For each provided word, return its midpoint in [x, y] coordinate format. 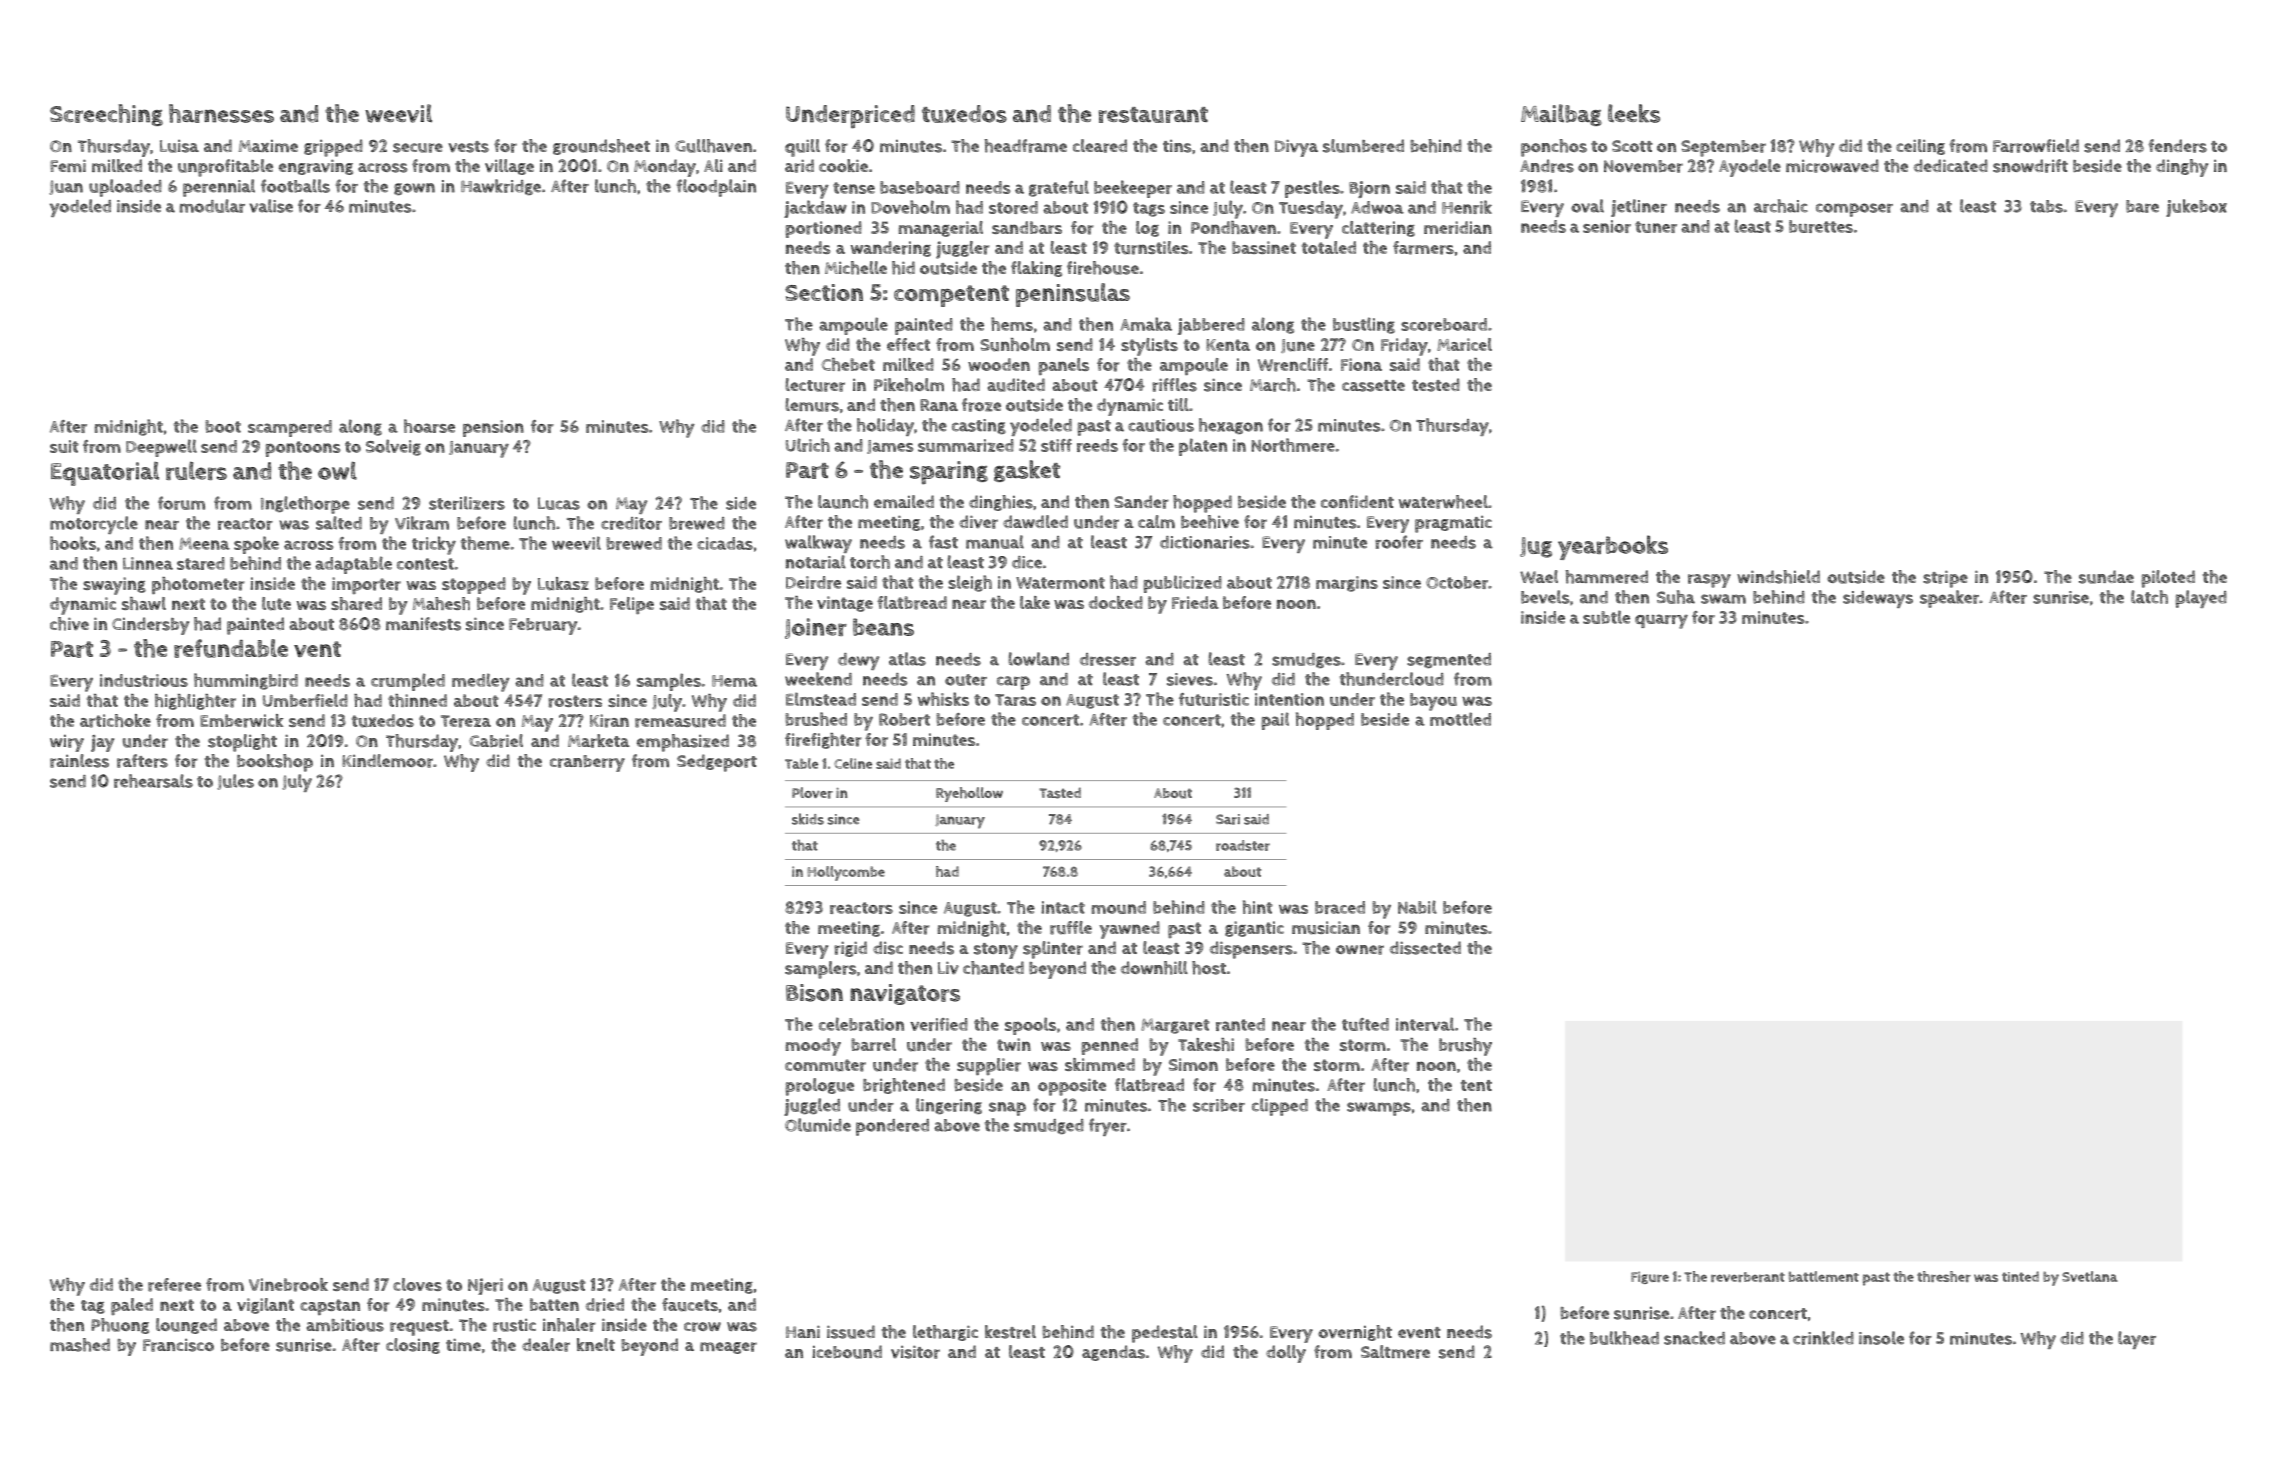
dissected [1425, 948]
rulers [196, 470]
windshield [1778, 577]
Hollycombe [846, 873]
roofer [1399, 542]
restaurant [1153, 115]
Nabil [1417, 907]
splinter [1053, 950]
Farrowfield [2036, 146]
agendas [1113, 1353]
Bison [814, 993]
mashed [80, 1345]
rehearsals [153, 781]
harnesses [221, 113]
